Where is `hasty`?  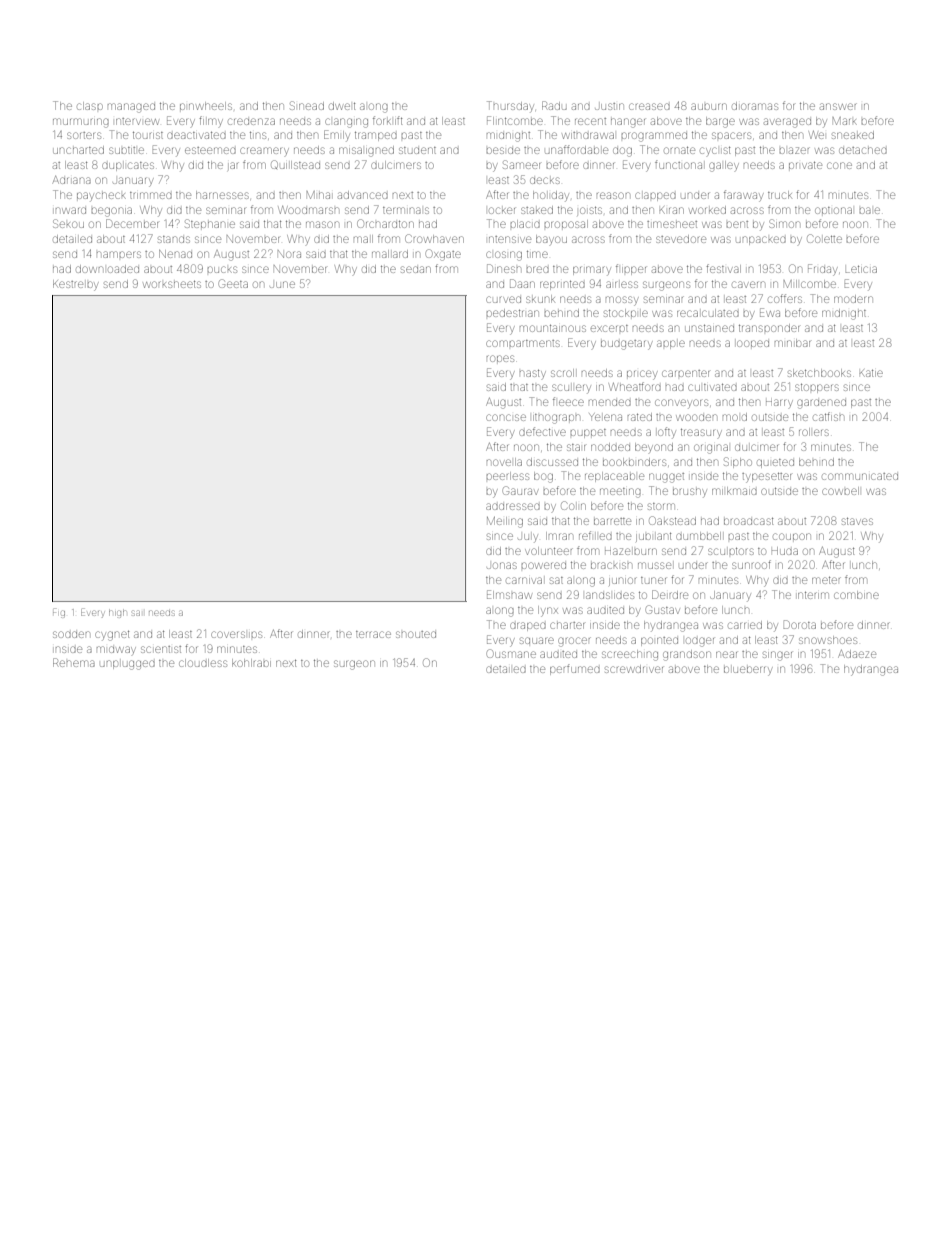 hasty is located at coordinates (533, 374).
